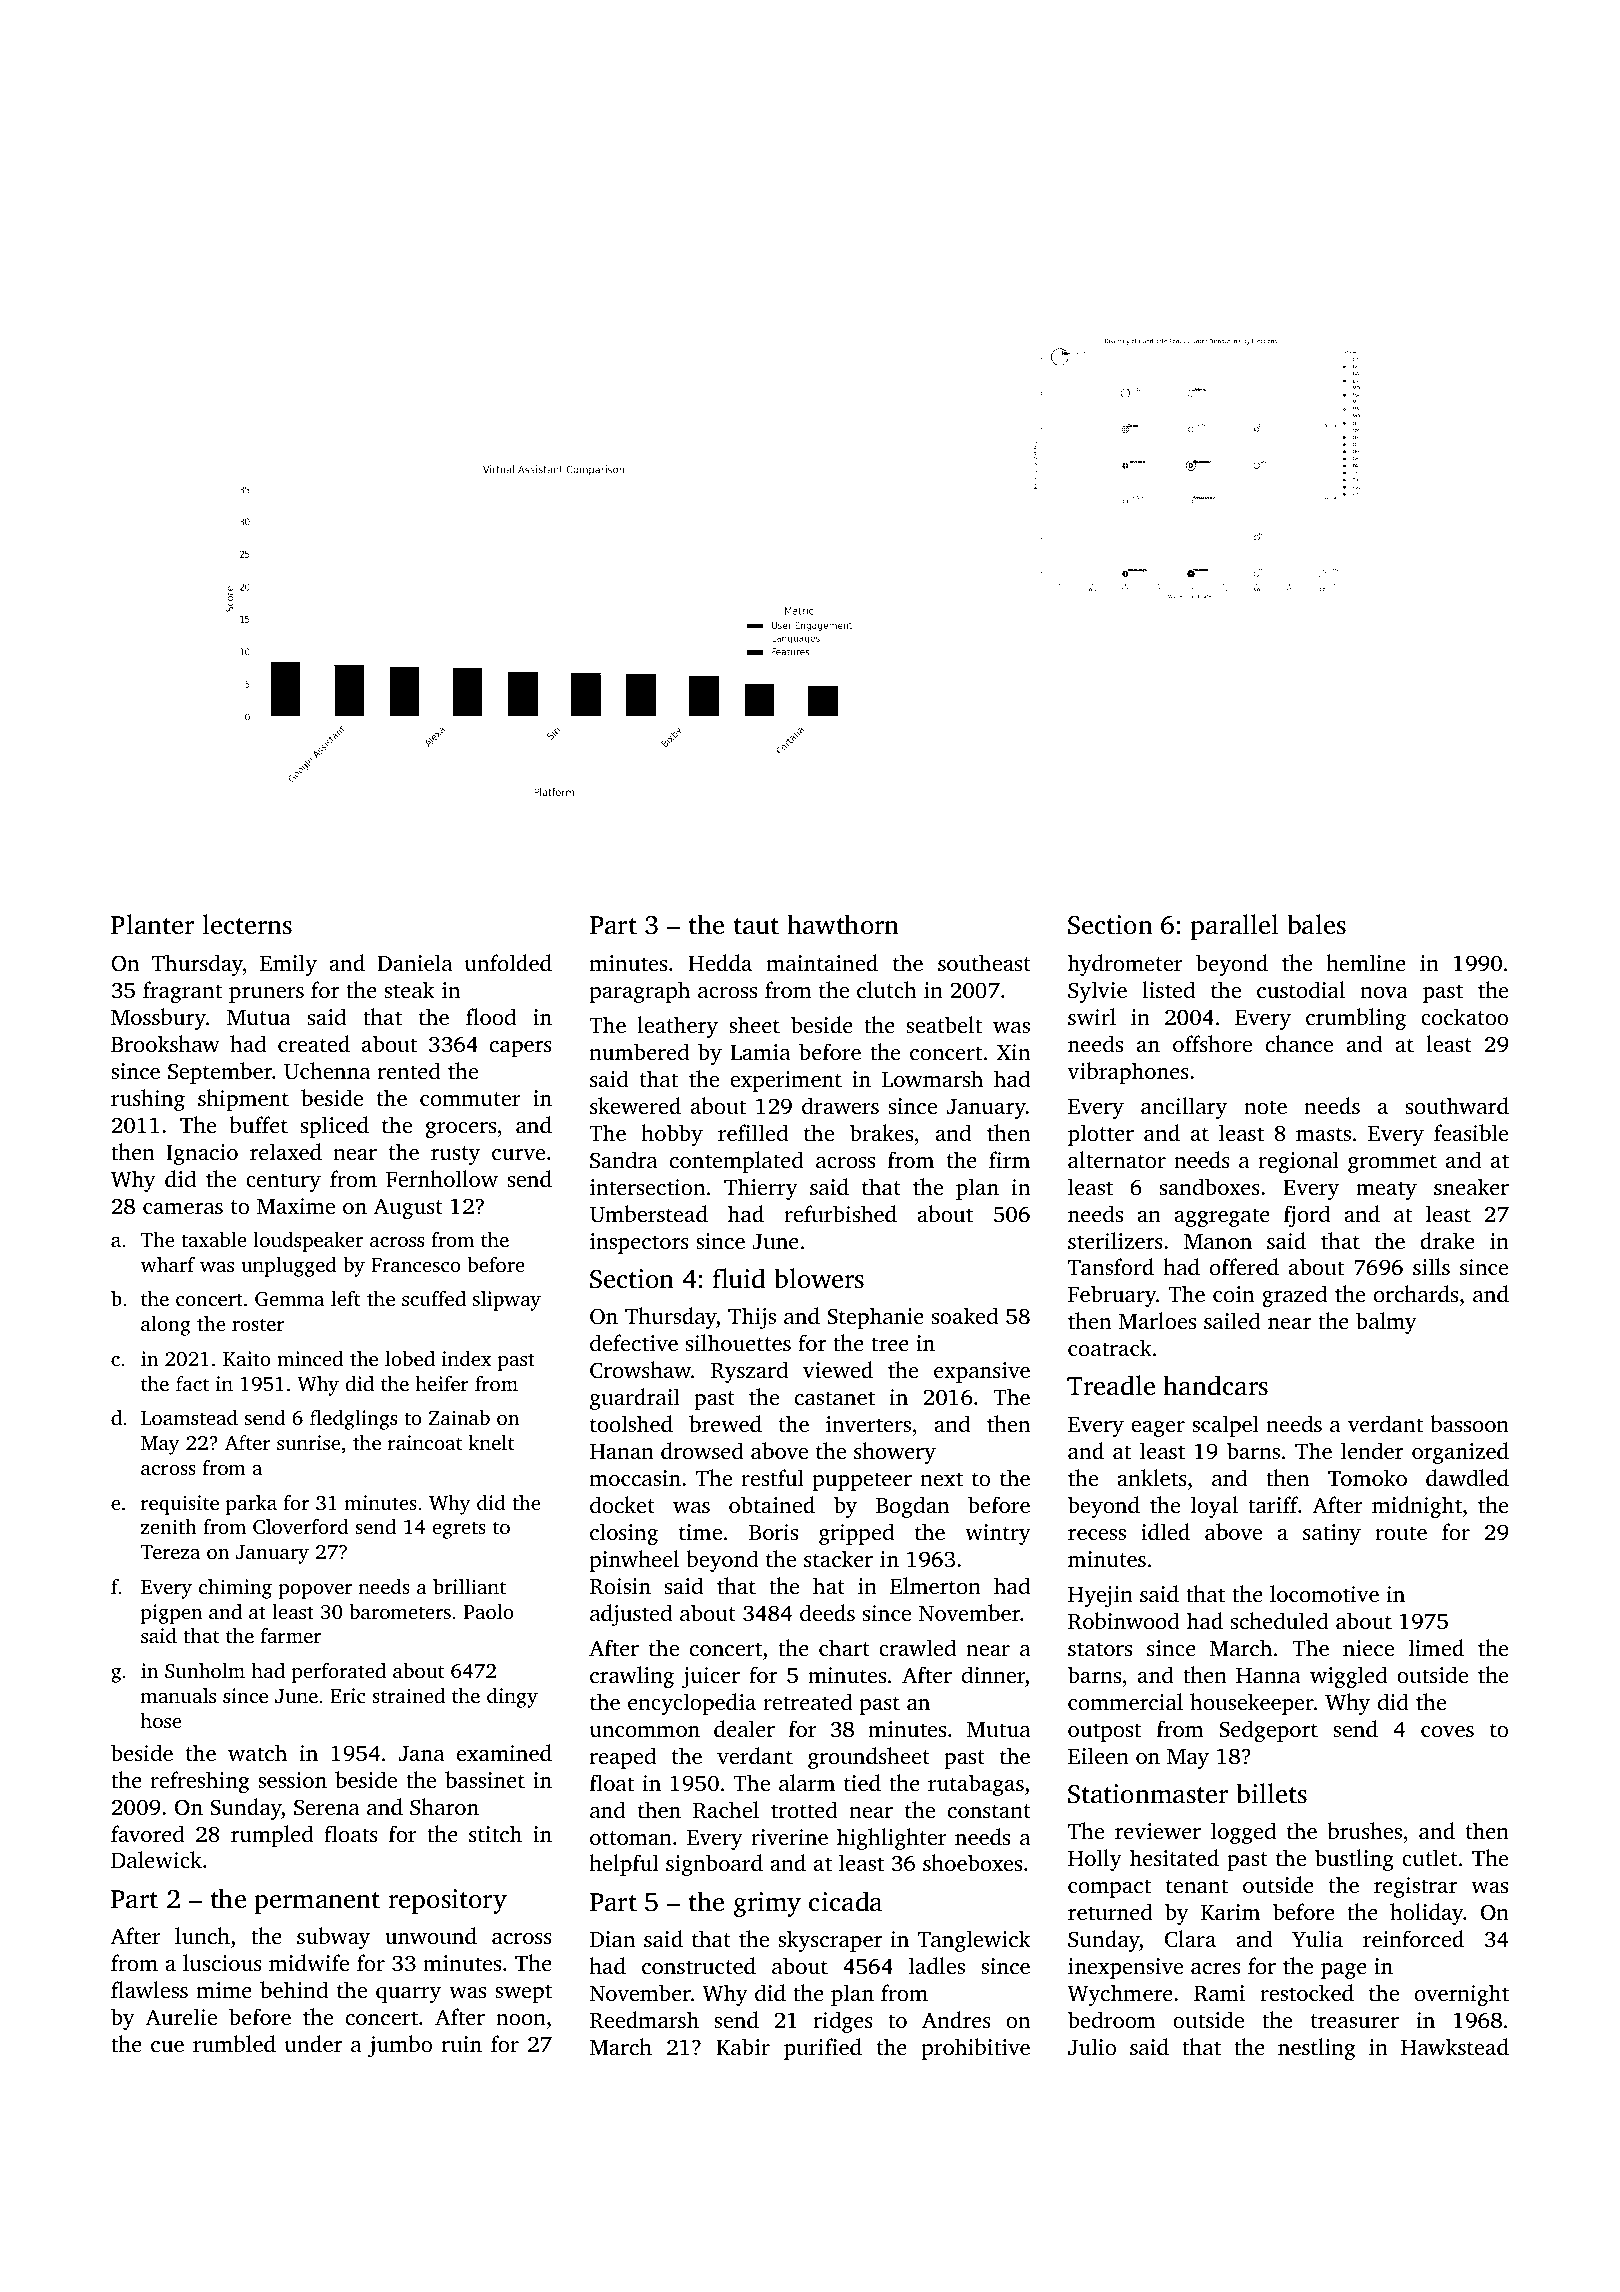 This screenshot has width=1620, height=2292. Describe the element at coordinates (720, 962) in the screenshot. I see `Hedda` at that location.
